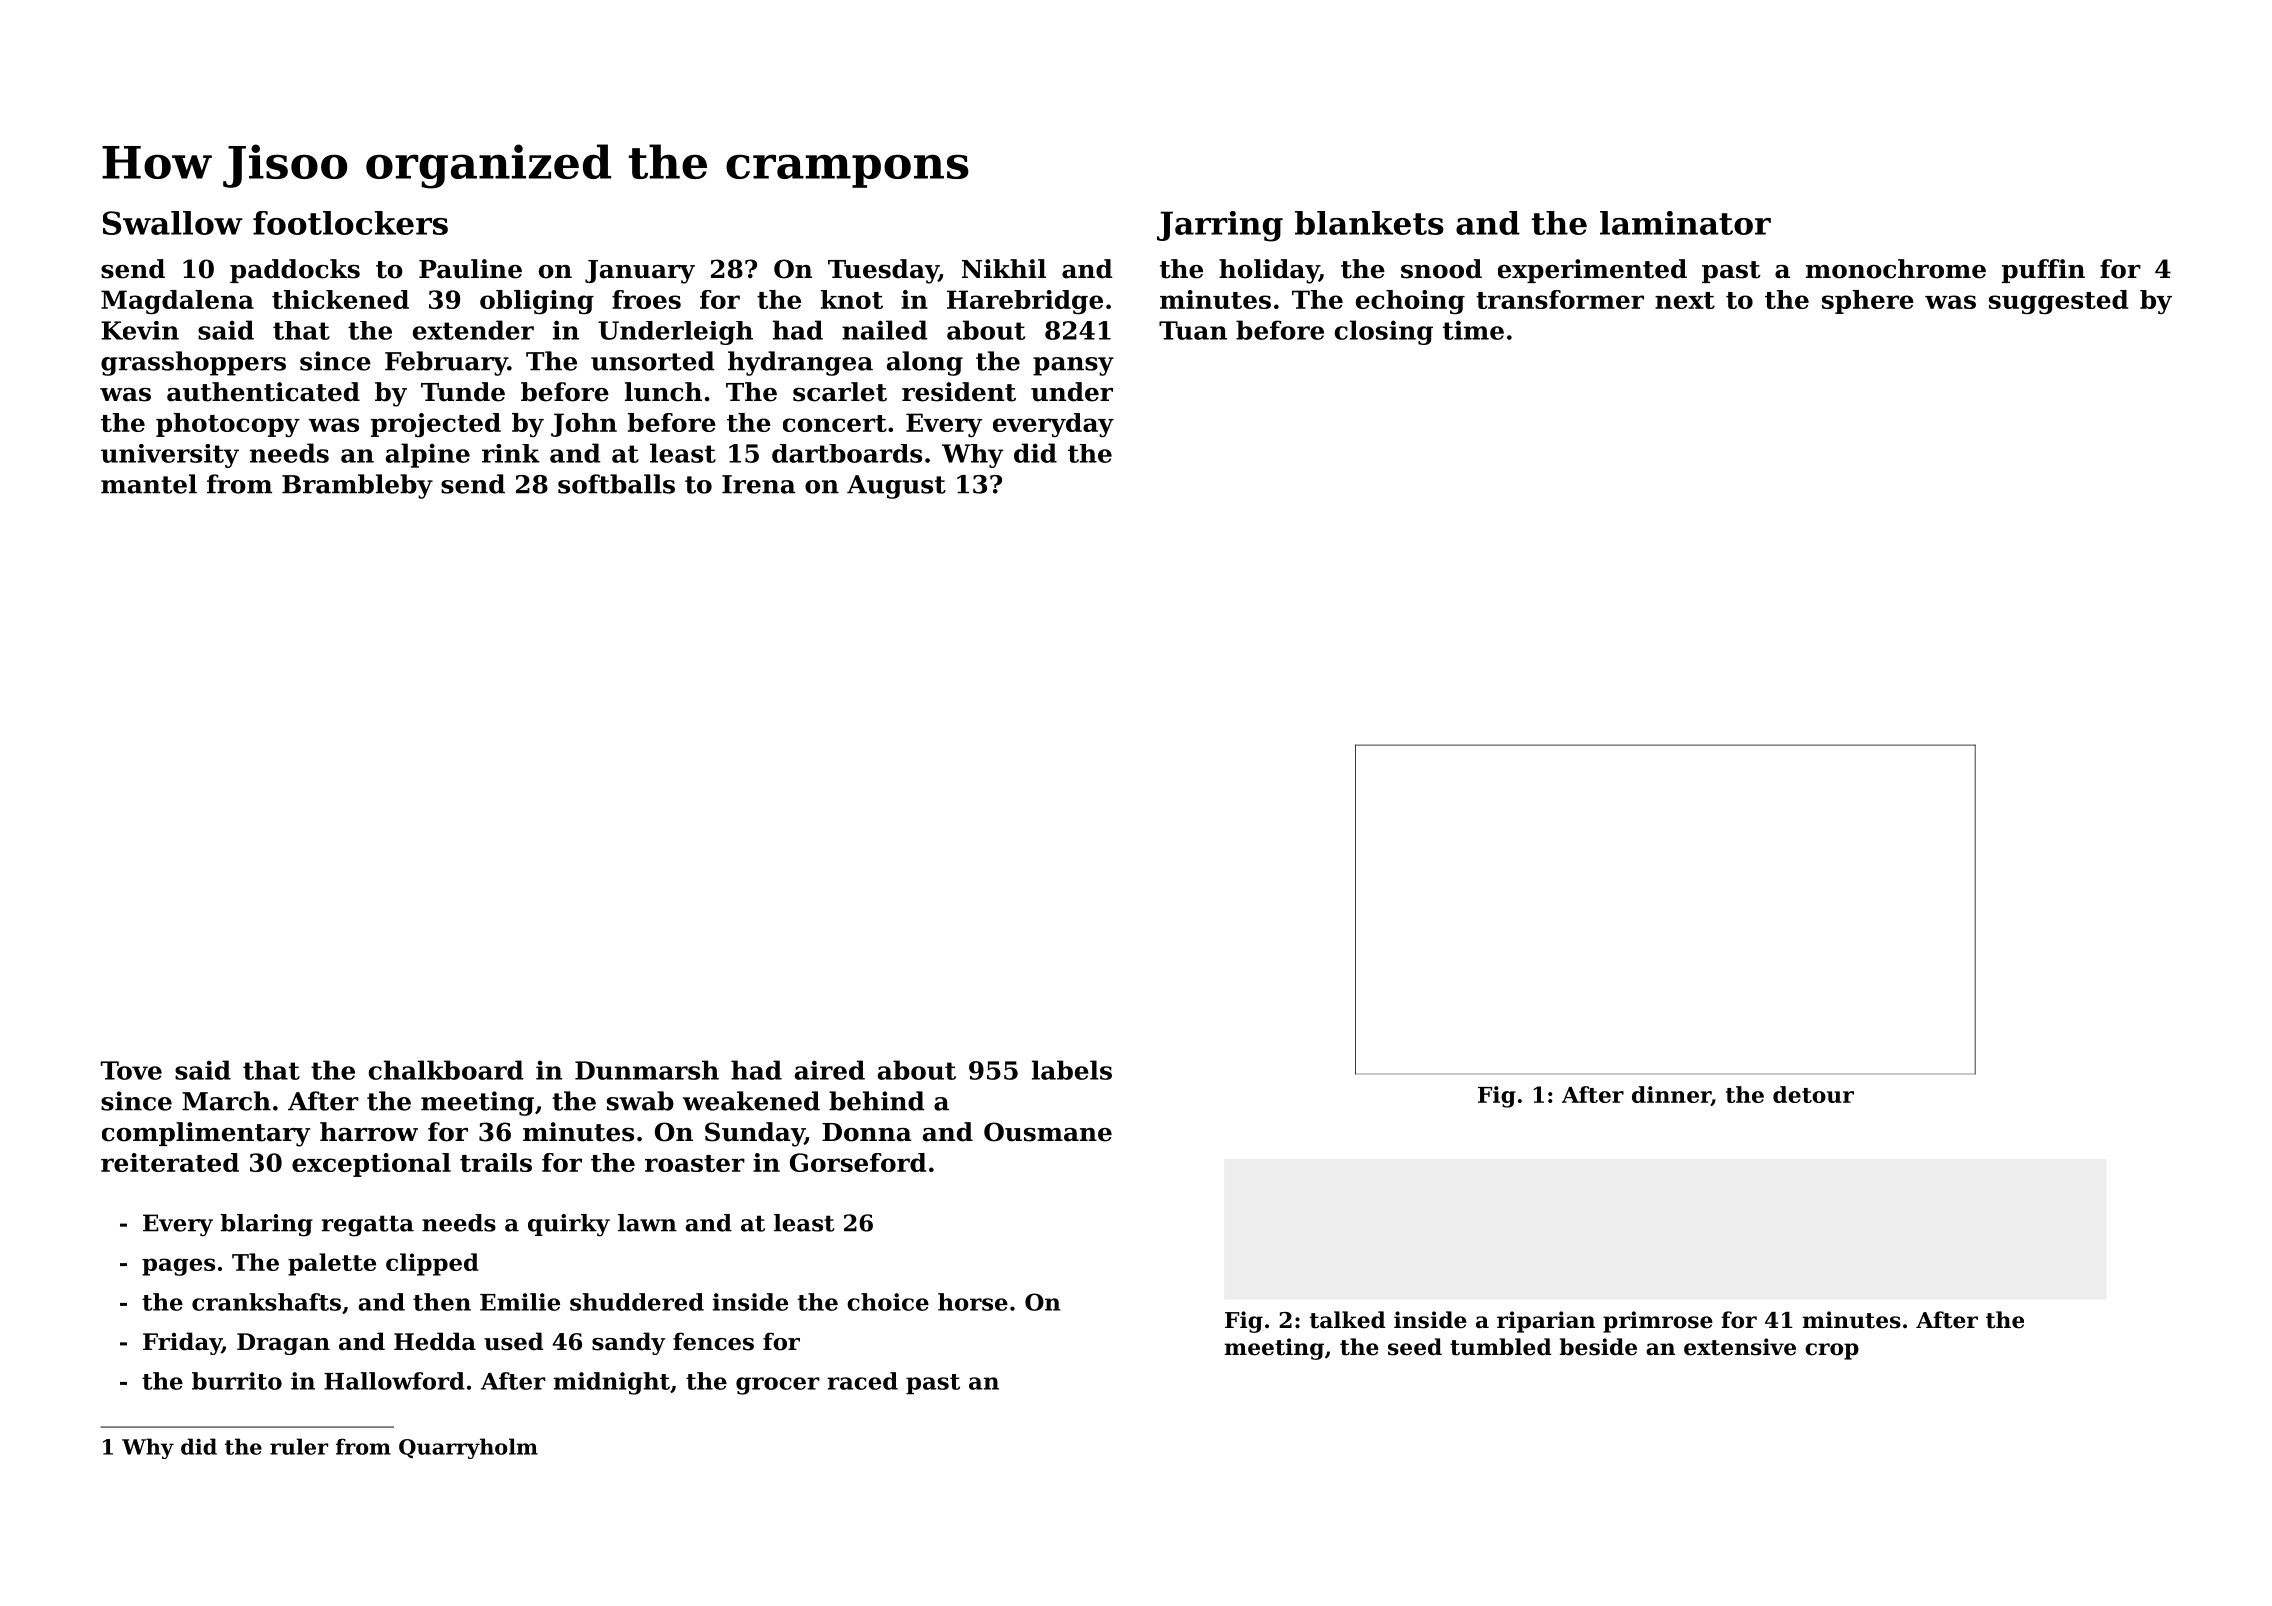 The width and height of the document is (2272, 1606). I want to click on chalkboard, so click(446, 1070).
